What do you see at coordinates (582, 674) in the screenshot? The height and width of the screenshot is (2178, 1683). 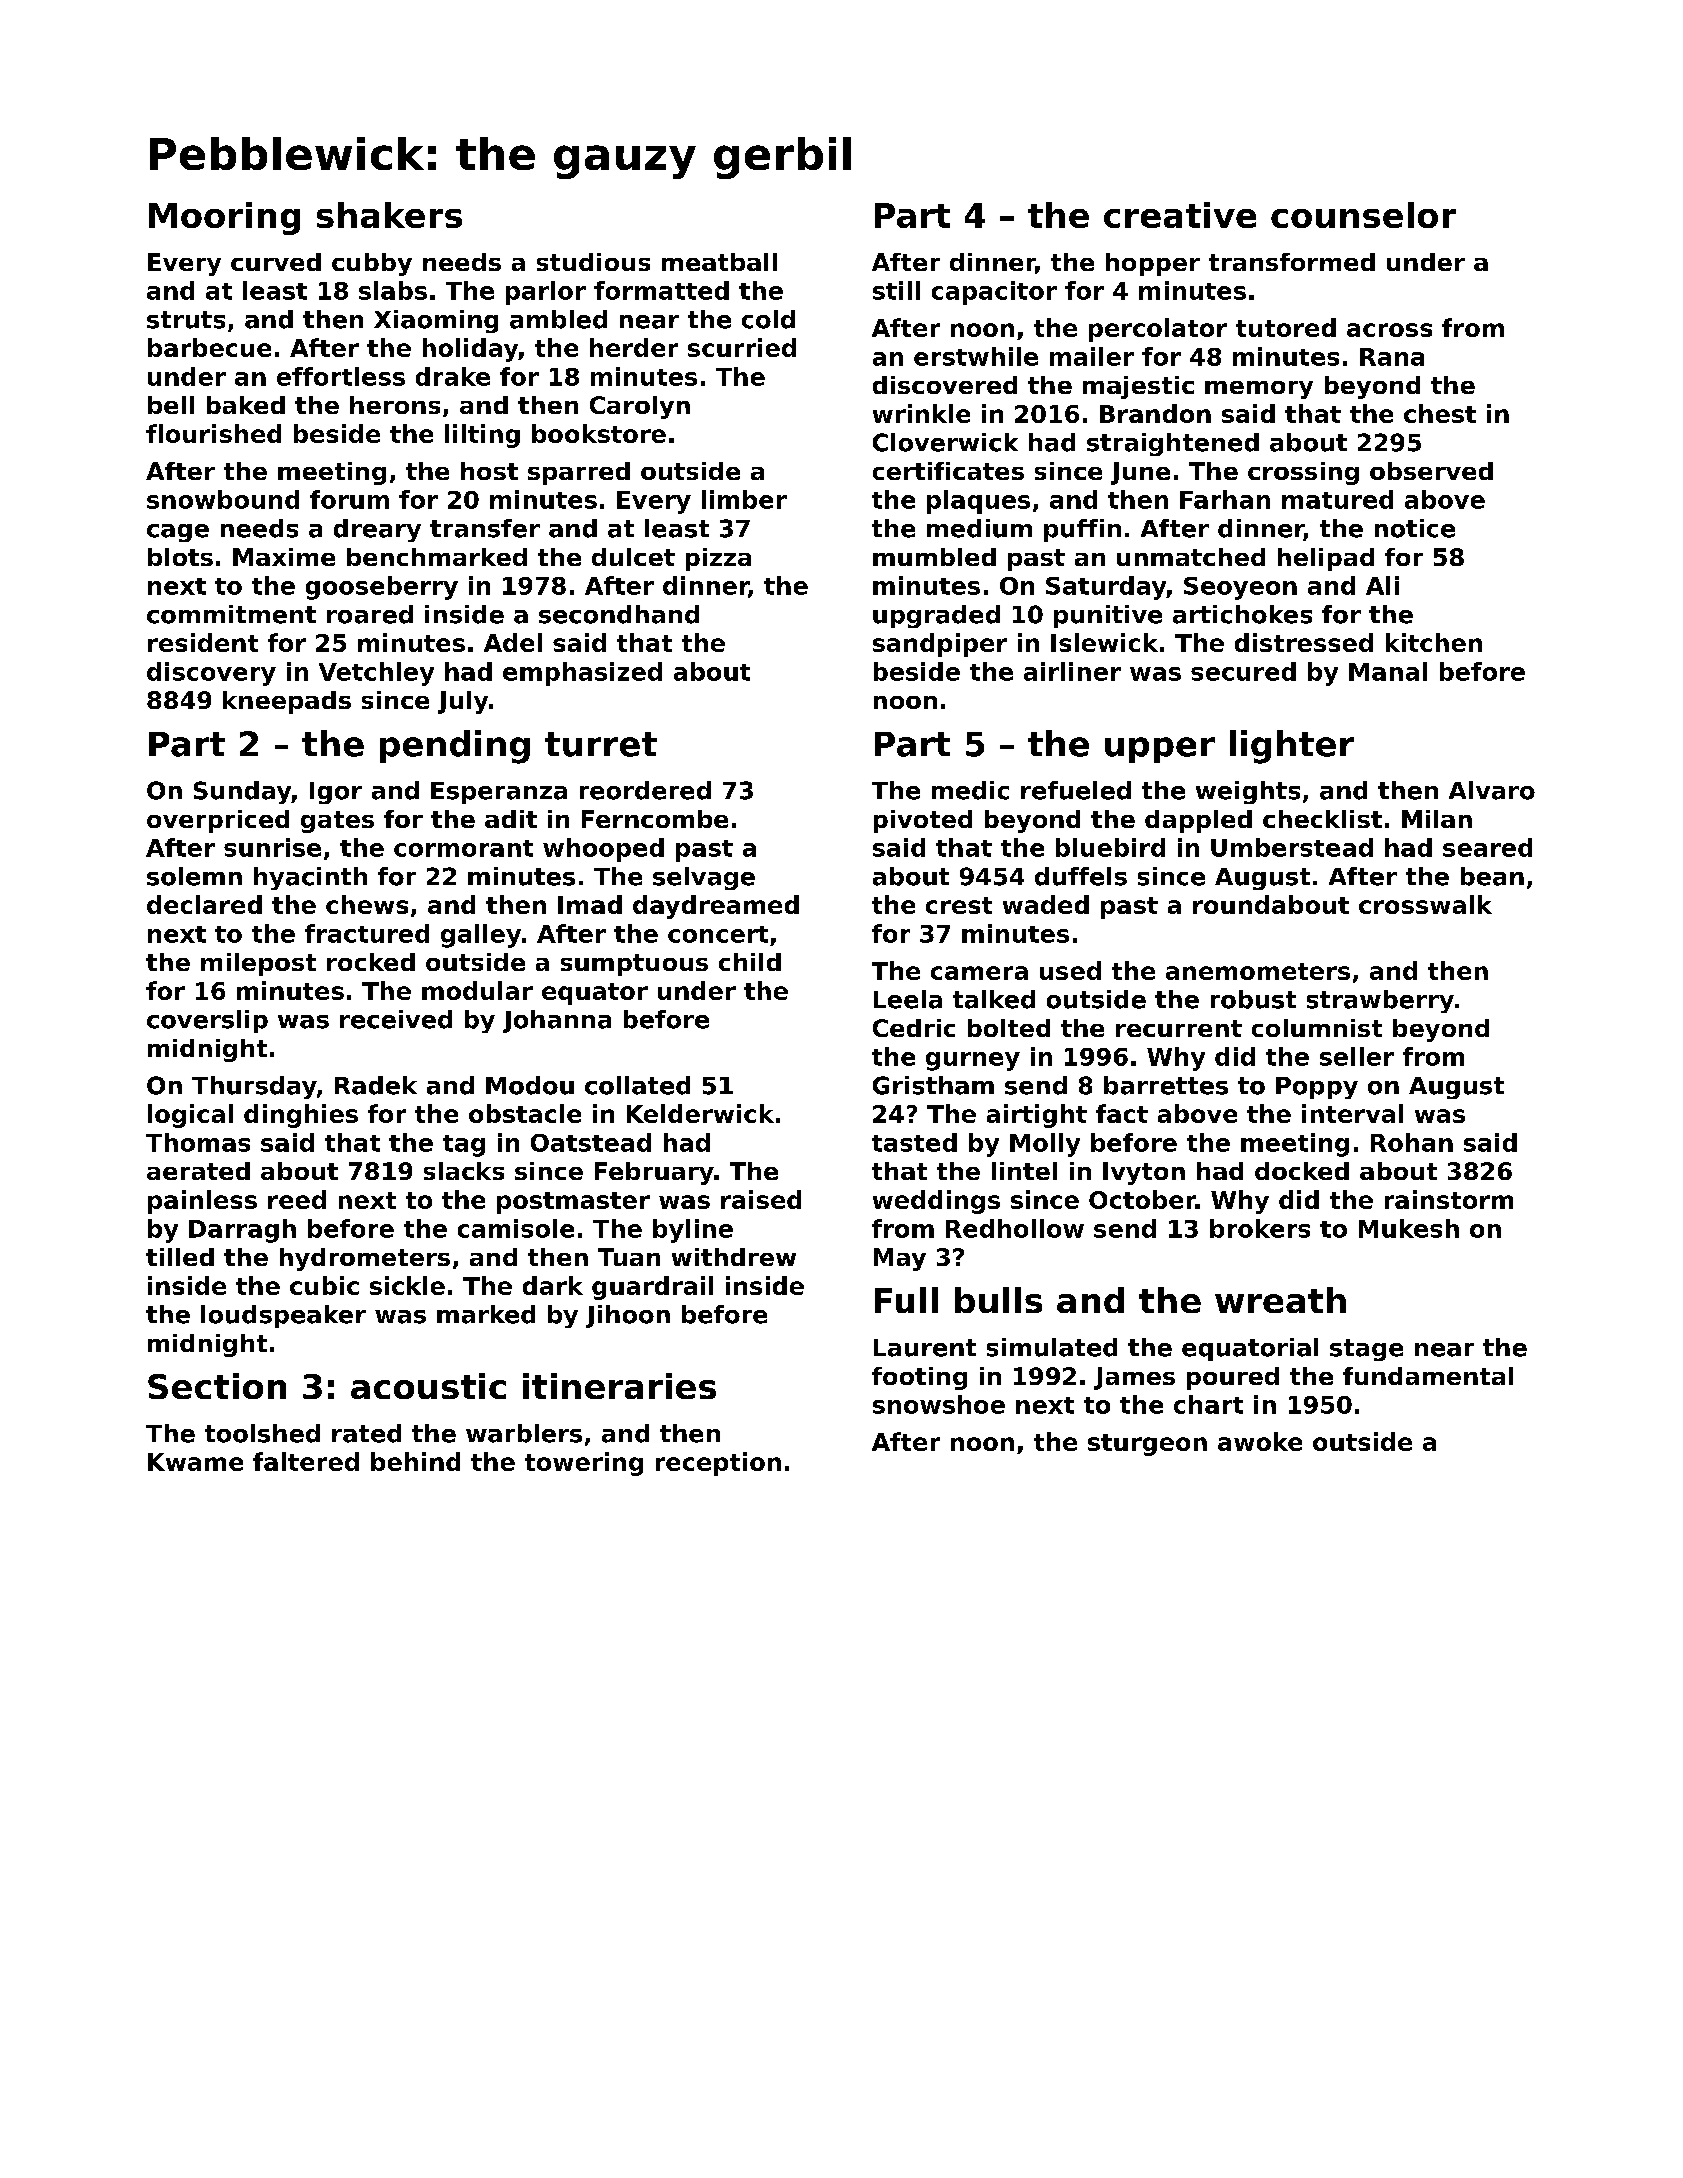 I see `emphasized` at bounding box center [582, 674].
